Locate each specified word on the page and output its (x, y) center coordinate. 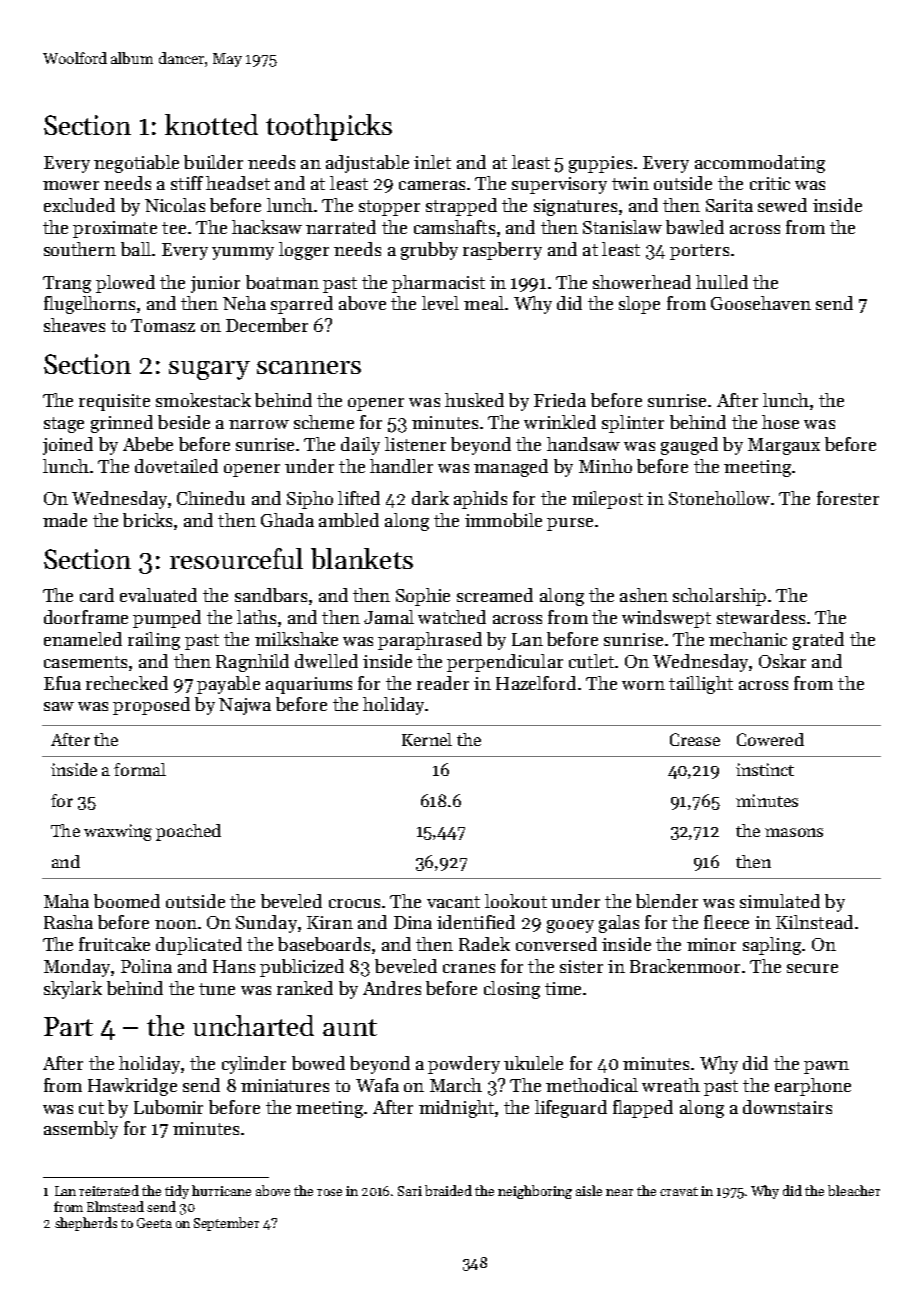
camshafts (454, 227)
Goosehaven (761, 303)
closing (512, 990)
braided (448, 1190)
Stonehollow (719, 498)
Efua (62, 683)
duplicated (199, 946)
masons (794, 832)
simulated (780, 901)
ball (136, 249)
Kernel (427, 739)
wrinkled (560, 422)
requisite (114, 402)
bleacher (854, 1190)
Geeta (154, 1223)
